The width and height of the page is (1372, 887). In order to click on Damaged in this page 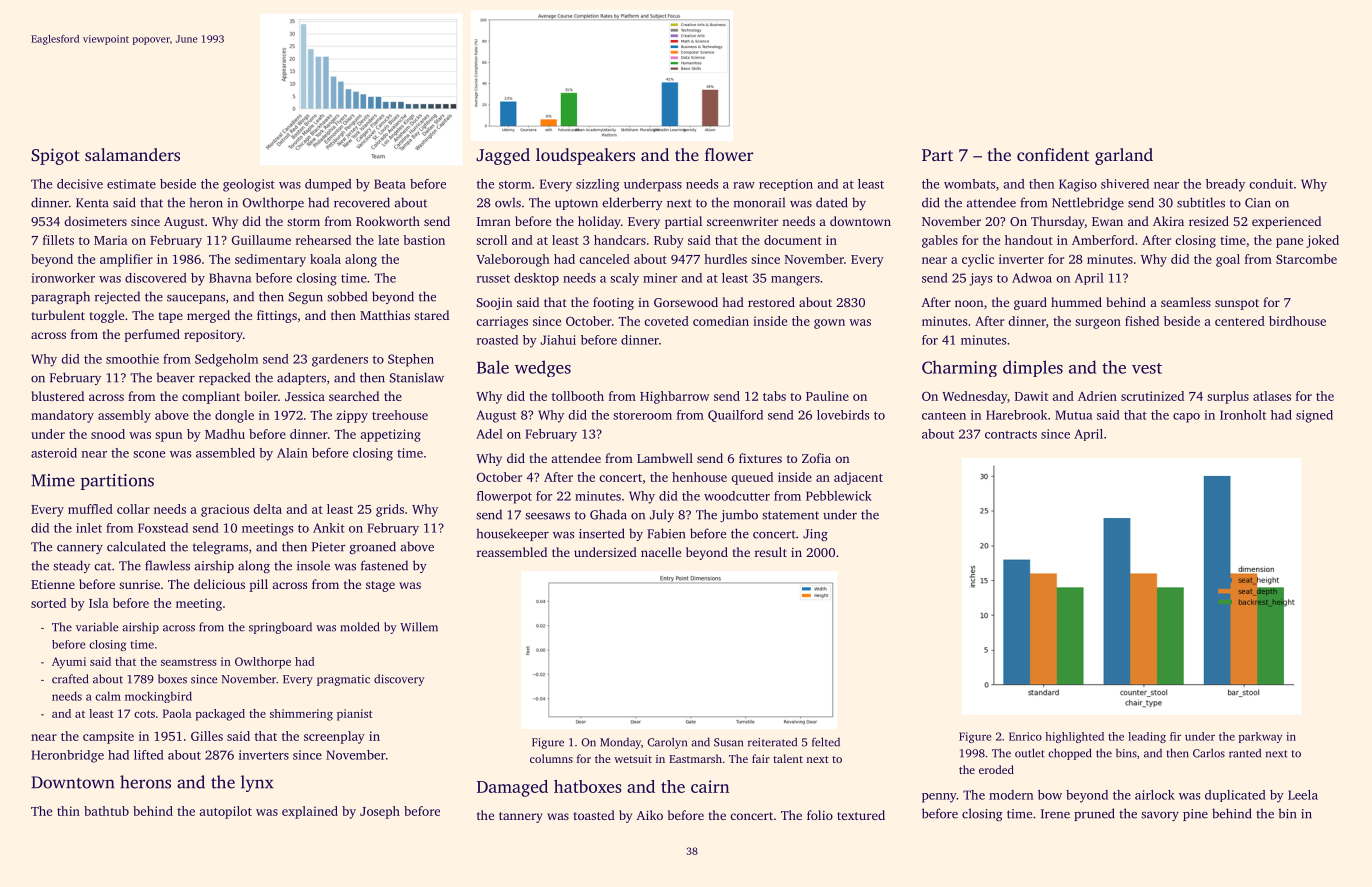, I will do `click(512, 788)`.
